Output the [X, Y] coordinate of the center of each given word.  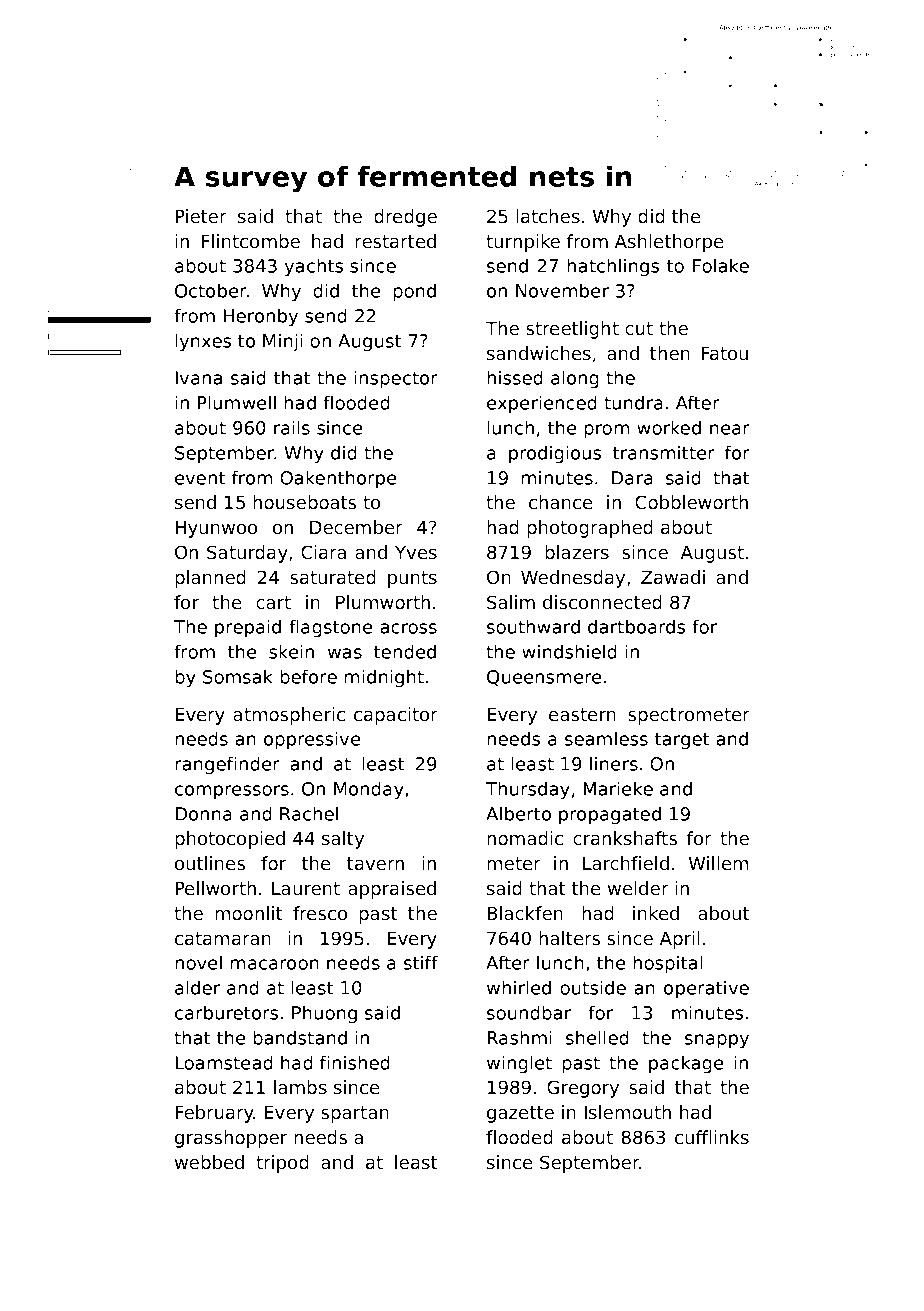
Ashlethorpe [669, 243]
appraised [392, 890]
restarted [395, 241]
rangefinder [227, 765]
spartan [355, 1114]
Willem [718, 863]
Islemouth [628, 1112]
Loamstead [224, 1062]
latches [548, 216]
